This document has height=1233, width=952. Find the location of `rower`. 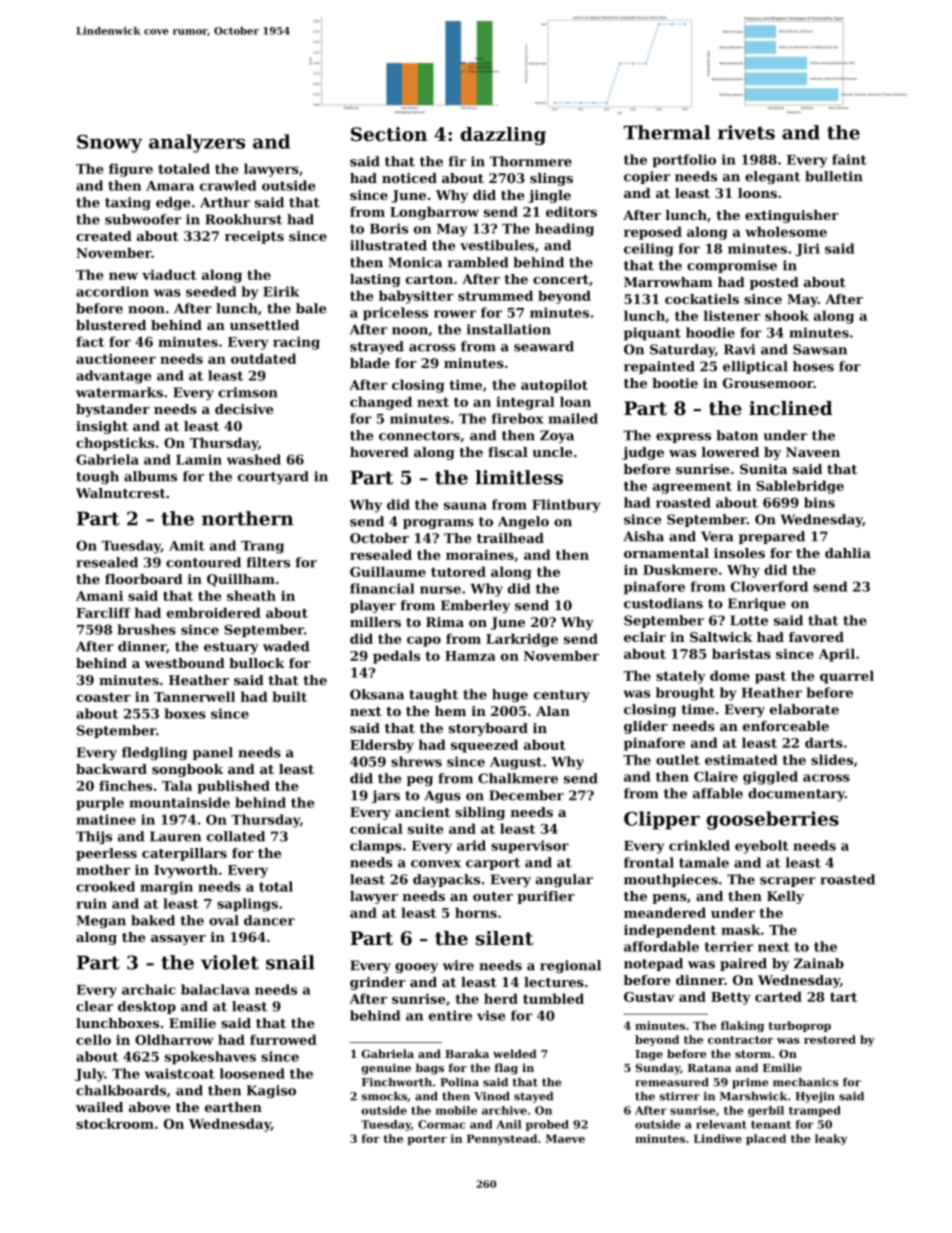

rower is located at coordinates (455, 314).
